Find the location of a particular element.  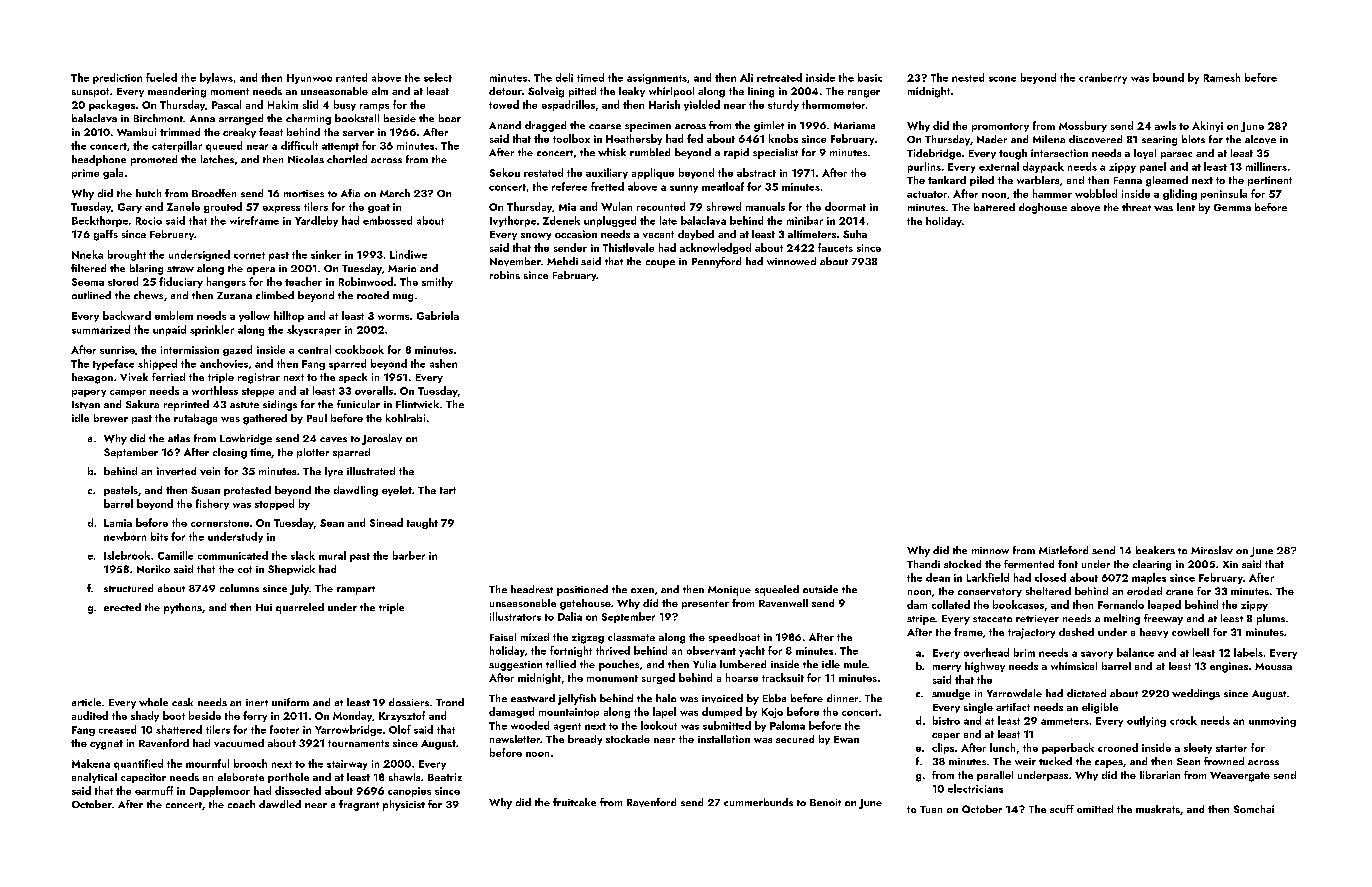

climbed is located at coordinates (275, 295).
